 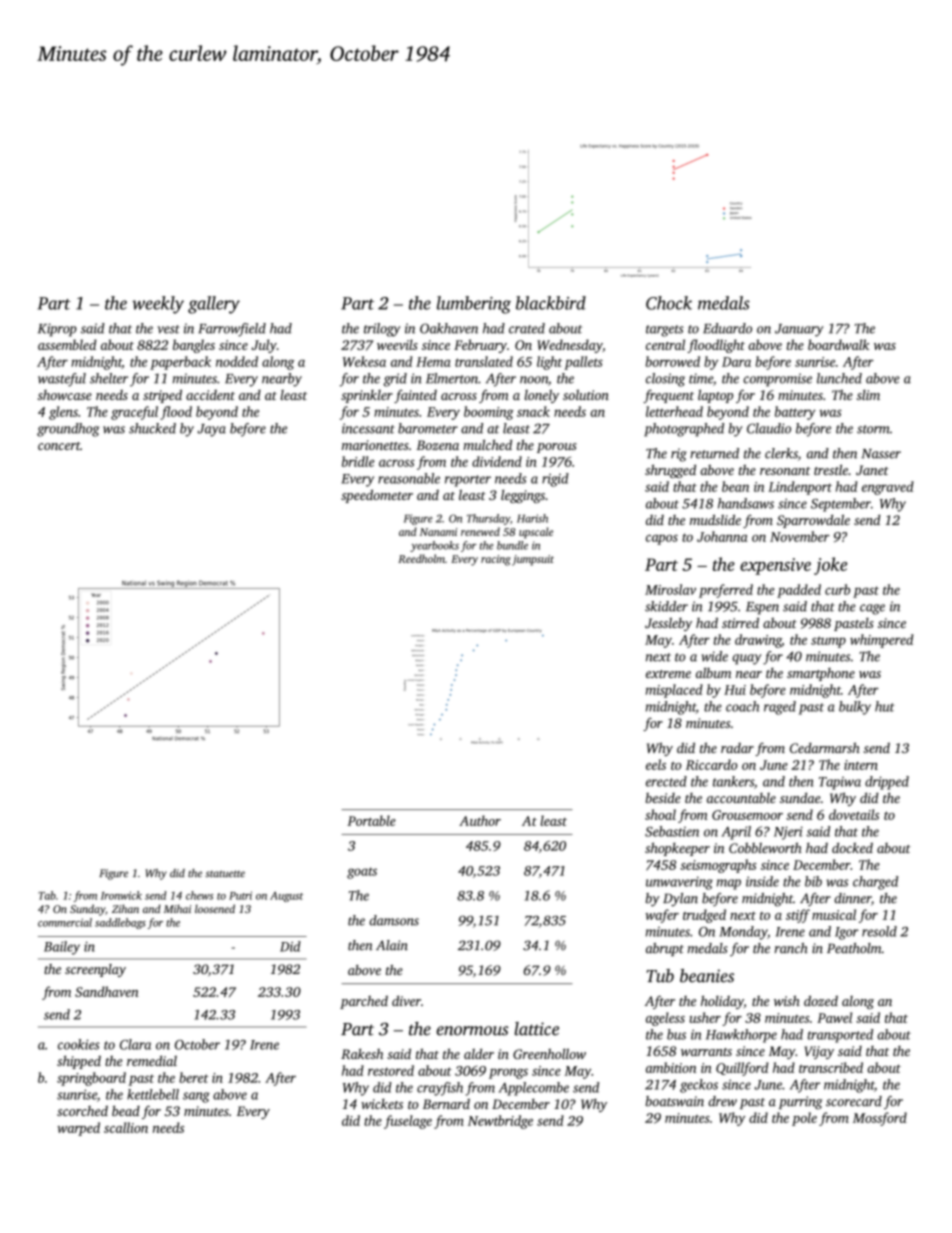 I want to click on speedometer, so click(x=377, y=496).
